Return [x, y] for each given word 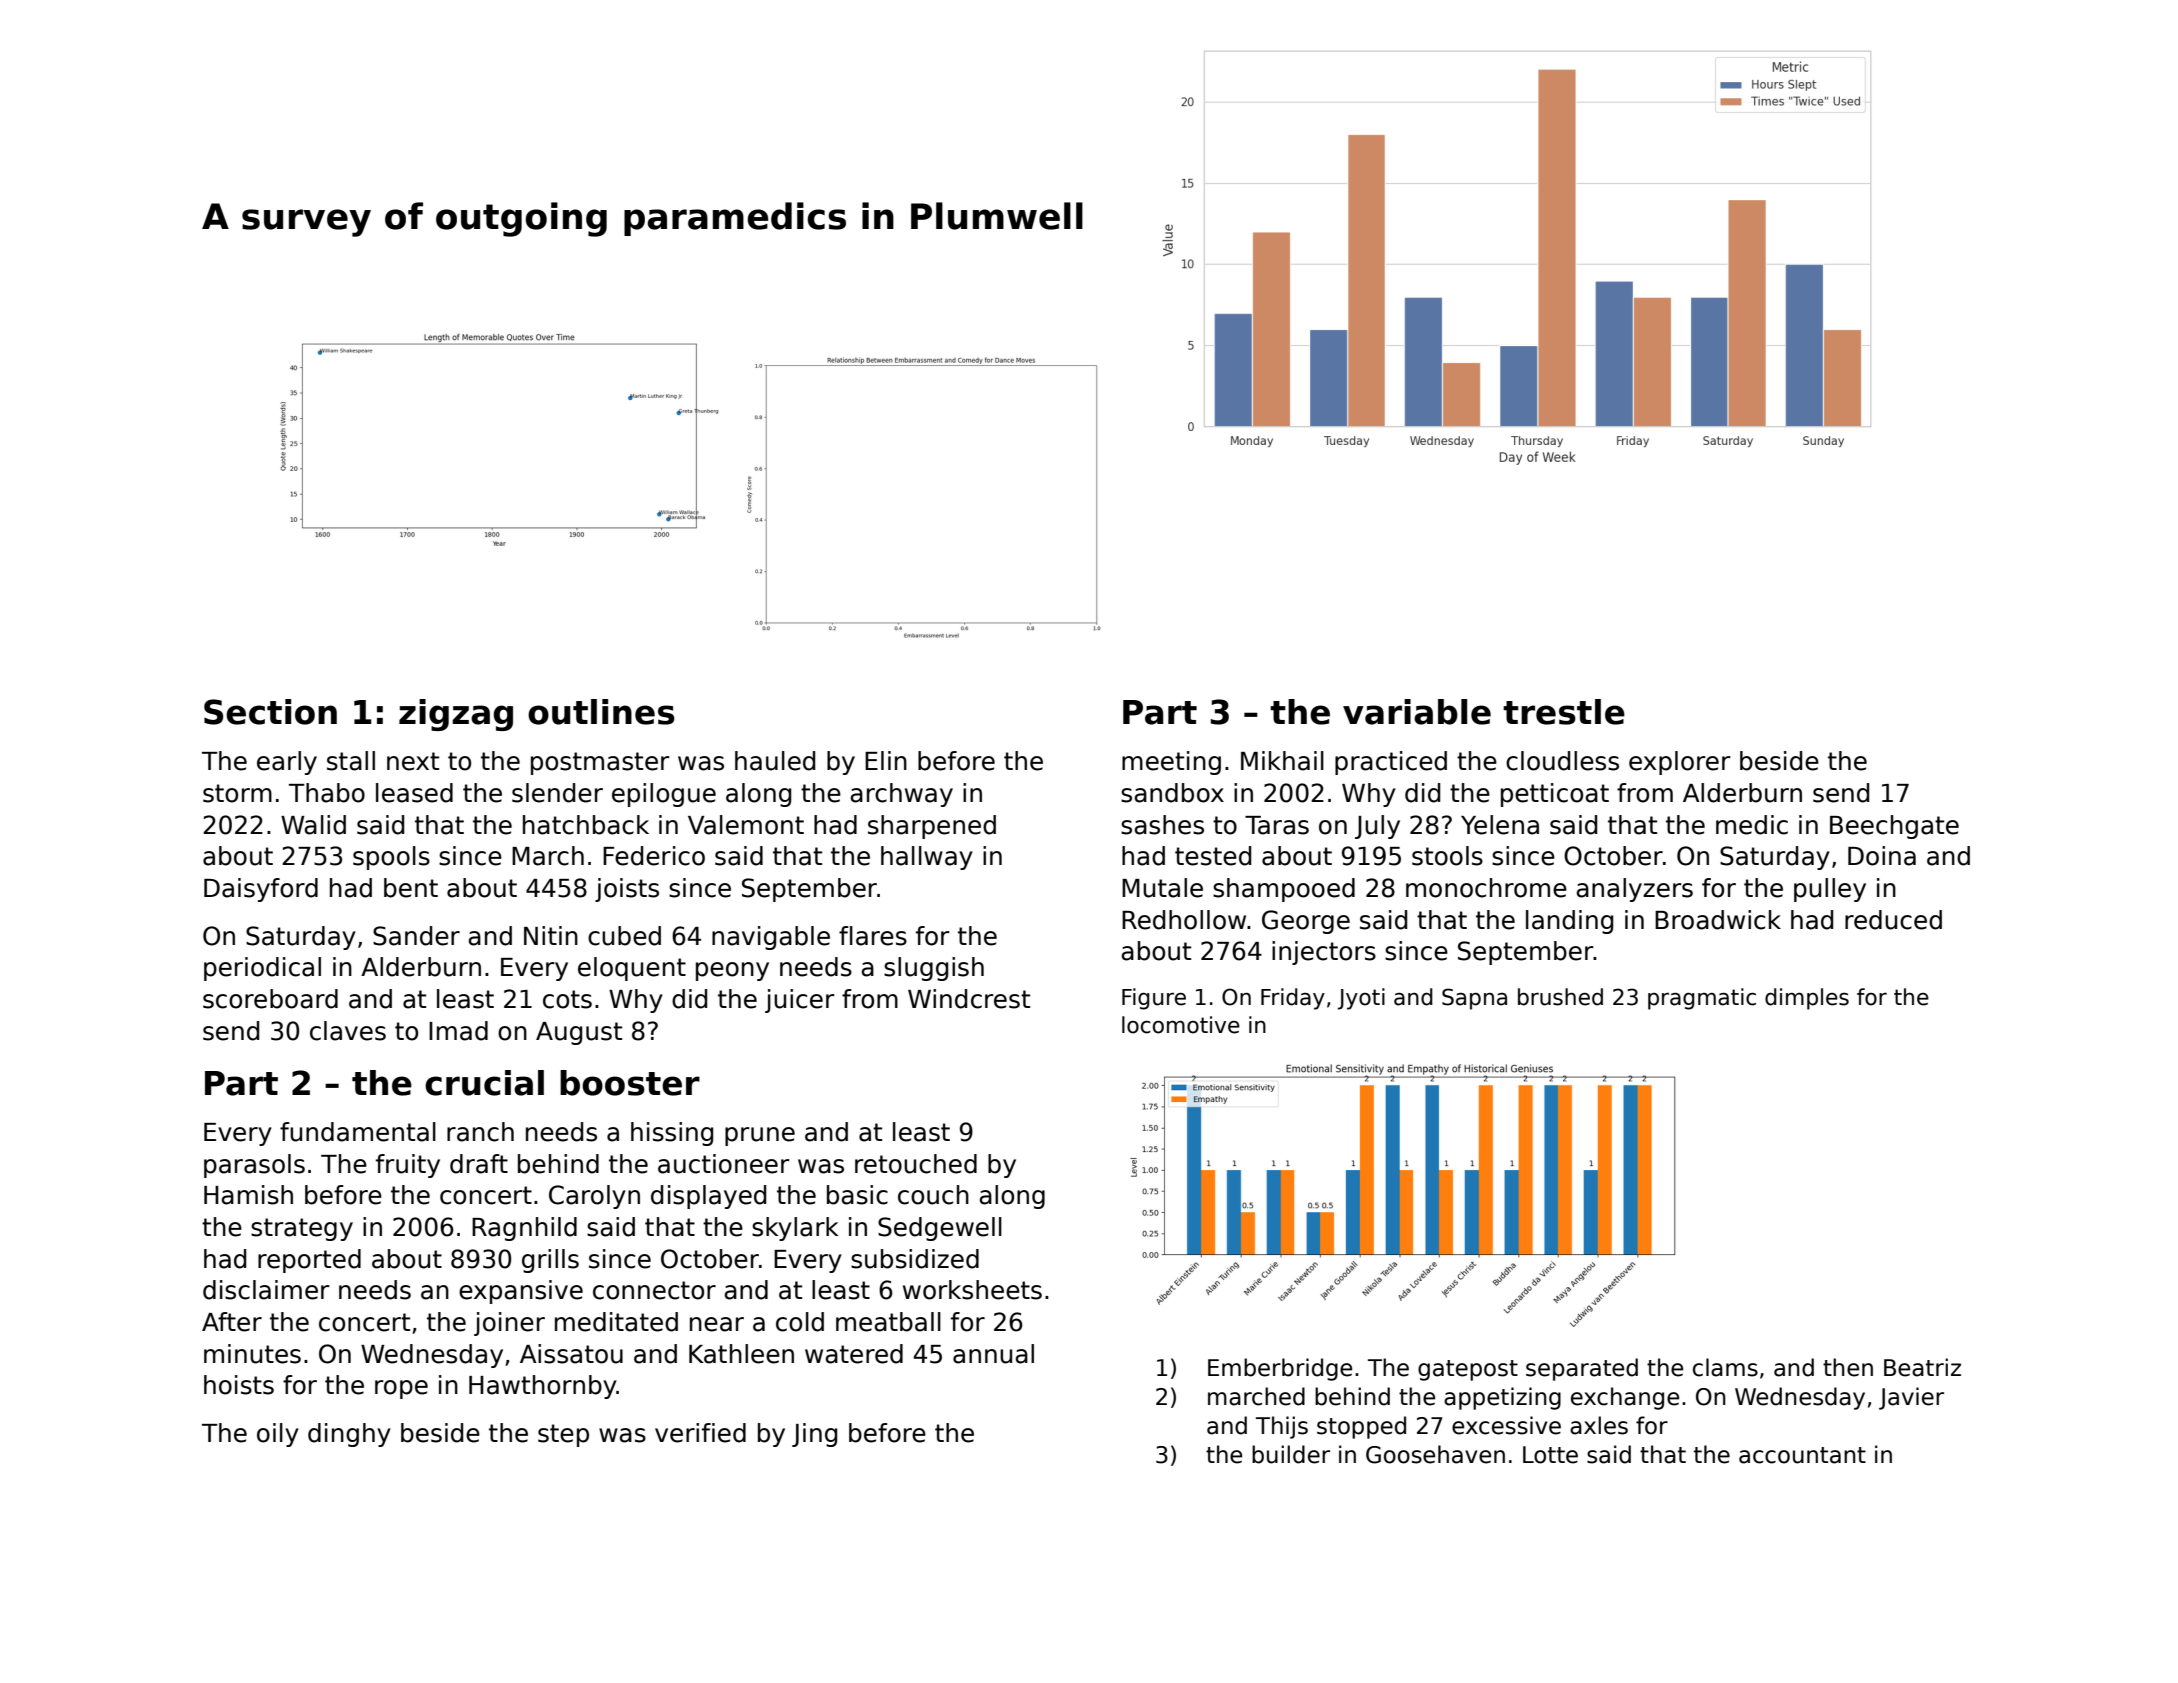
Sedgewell [940, 1229]
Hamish [248, 1195]
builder [1291, 1454]
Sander [416, 936]
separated [1582, 1369]
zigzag [456, 715]
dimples [1807, 999]
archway [902, 795]
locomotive [1181, 1025]
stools [1447, 856]
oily [278, 1435]
